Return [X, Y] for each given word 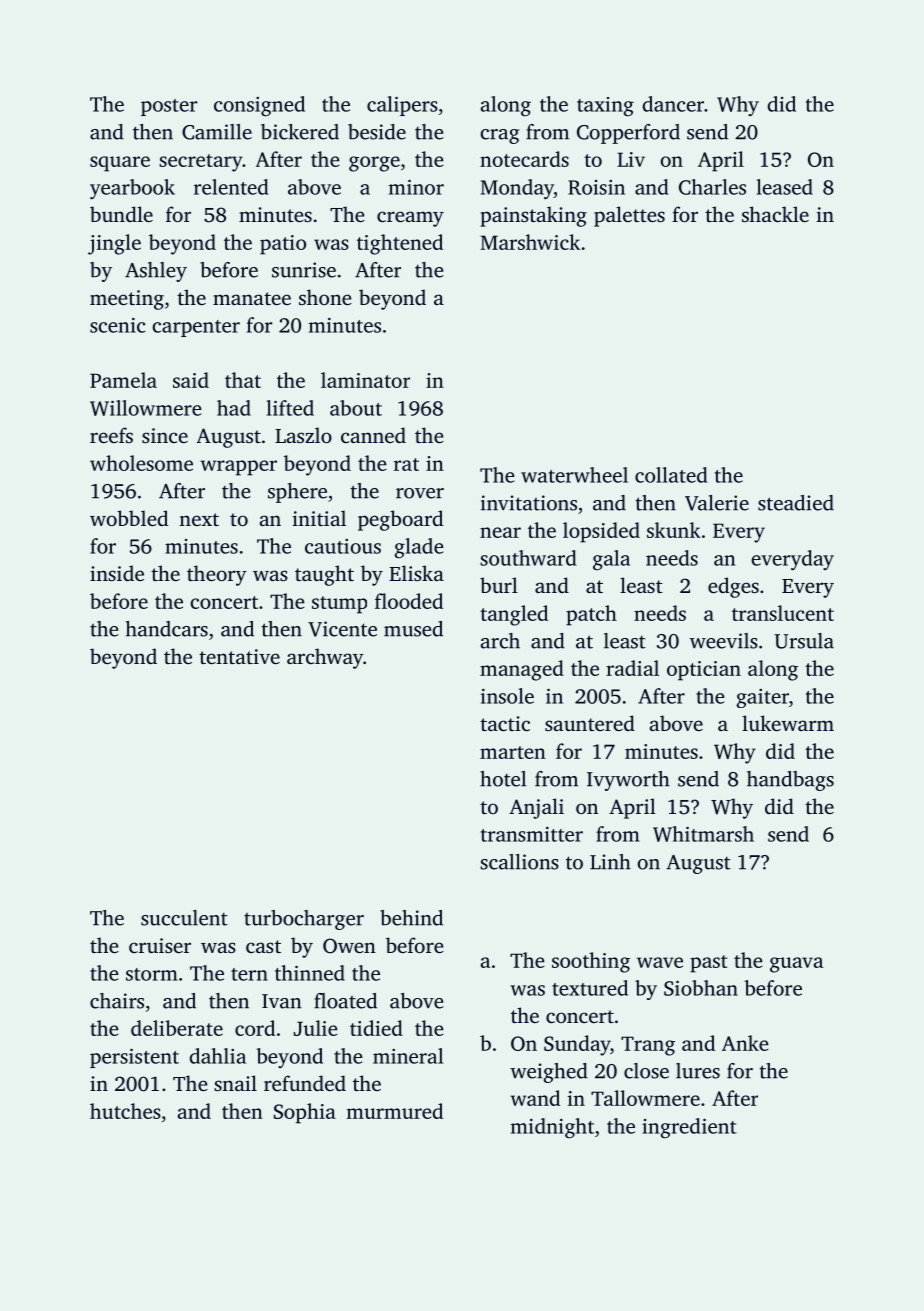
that [243, 380]
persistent [134, 1058]
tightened [400, 244]
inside [117, 573]
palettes [629, 216]
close [646, 1071]
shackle [775, 214]
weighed [549, 1073]
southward [528, 558]
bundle [121, 214]
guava [796, 965]
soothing [591, 962]
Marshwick [530, 242]
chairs [117, 1001]
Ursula [804, 641]
